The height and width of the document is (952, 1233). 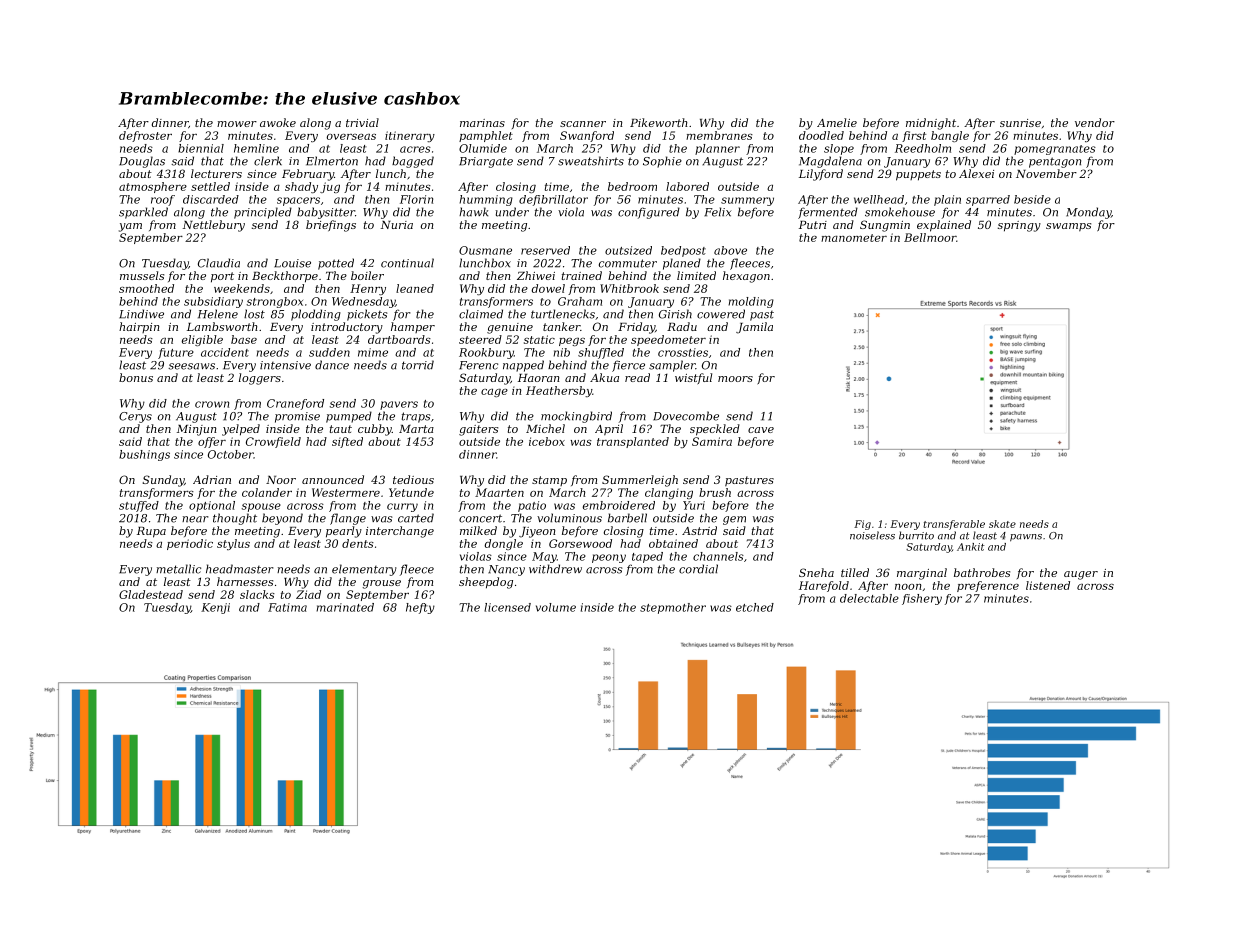 What do you see at coordinates (418, 365) in the document?
I see `torrid` at bounding box center [418, 365].
